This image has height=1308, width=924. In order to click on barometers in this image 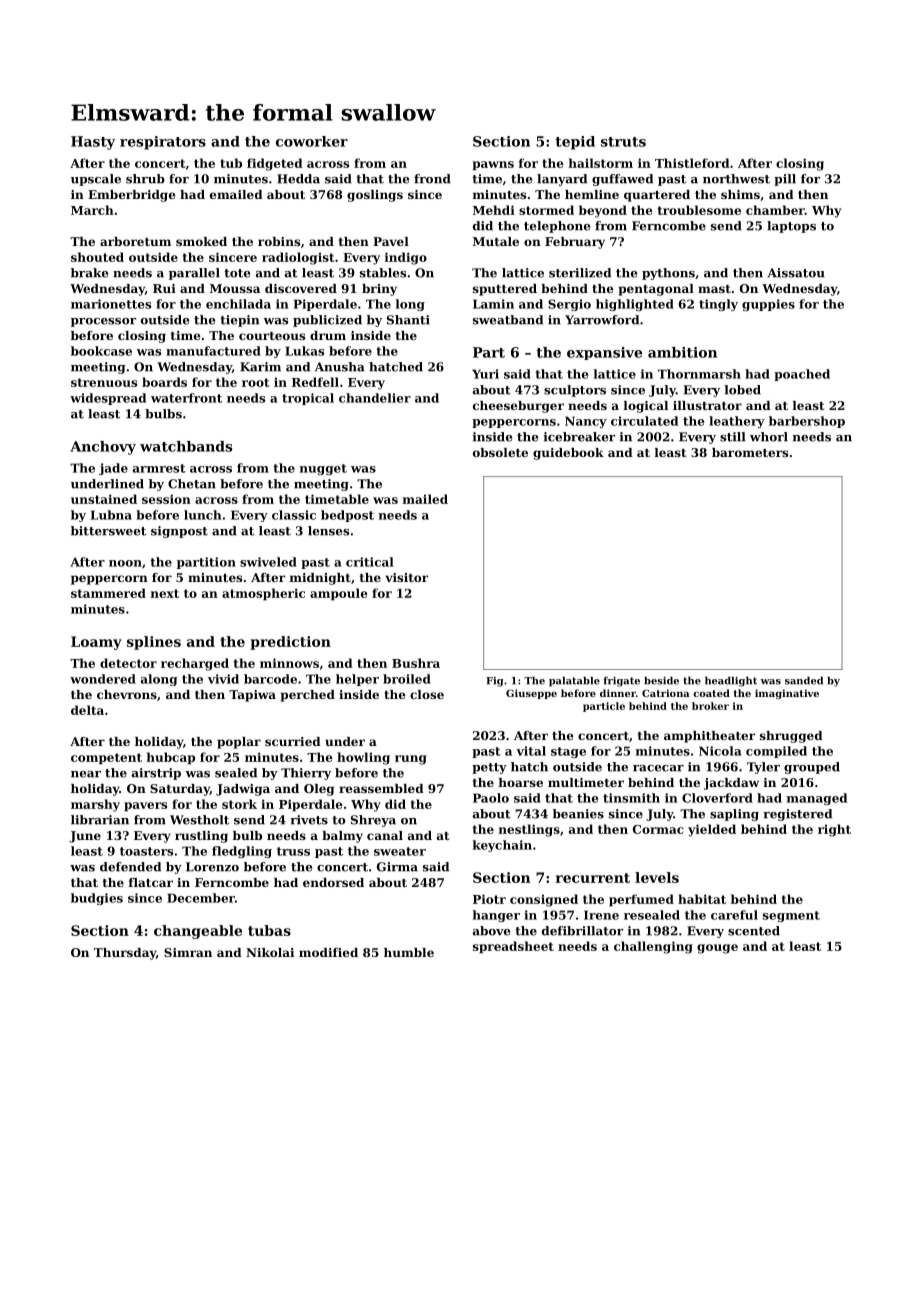, I will do `click(750, 452)`.
